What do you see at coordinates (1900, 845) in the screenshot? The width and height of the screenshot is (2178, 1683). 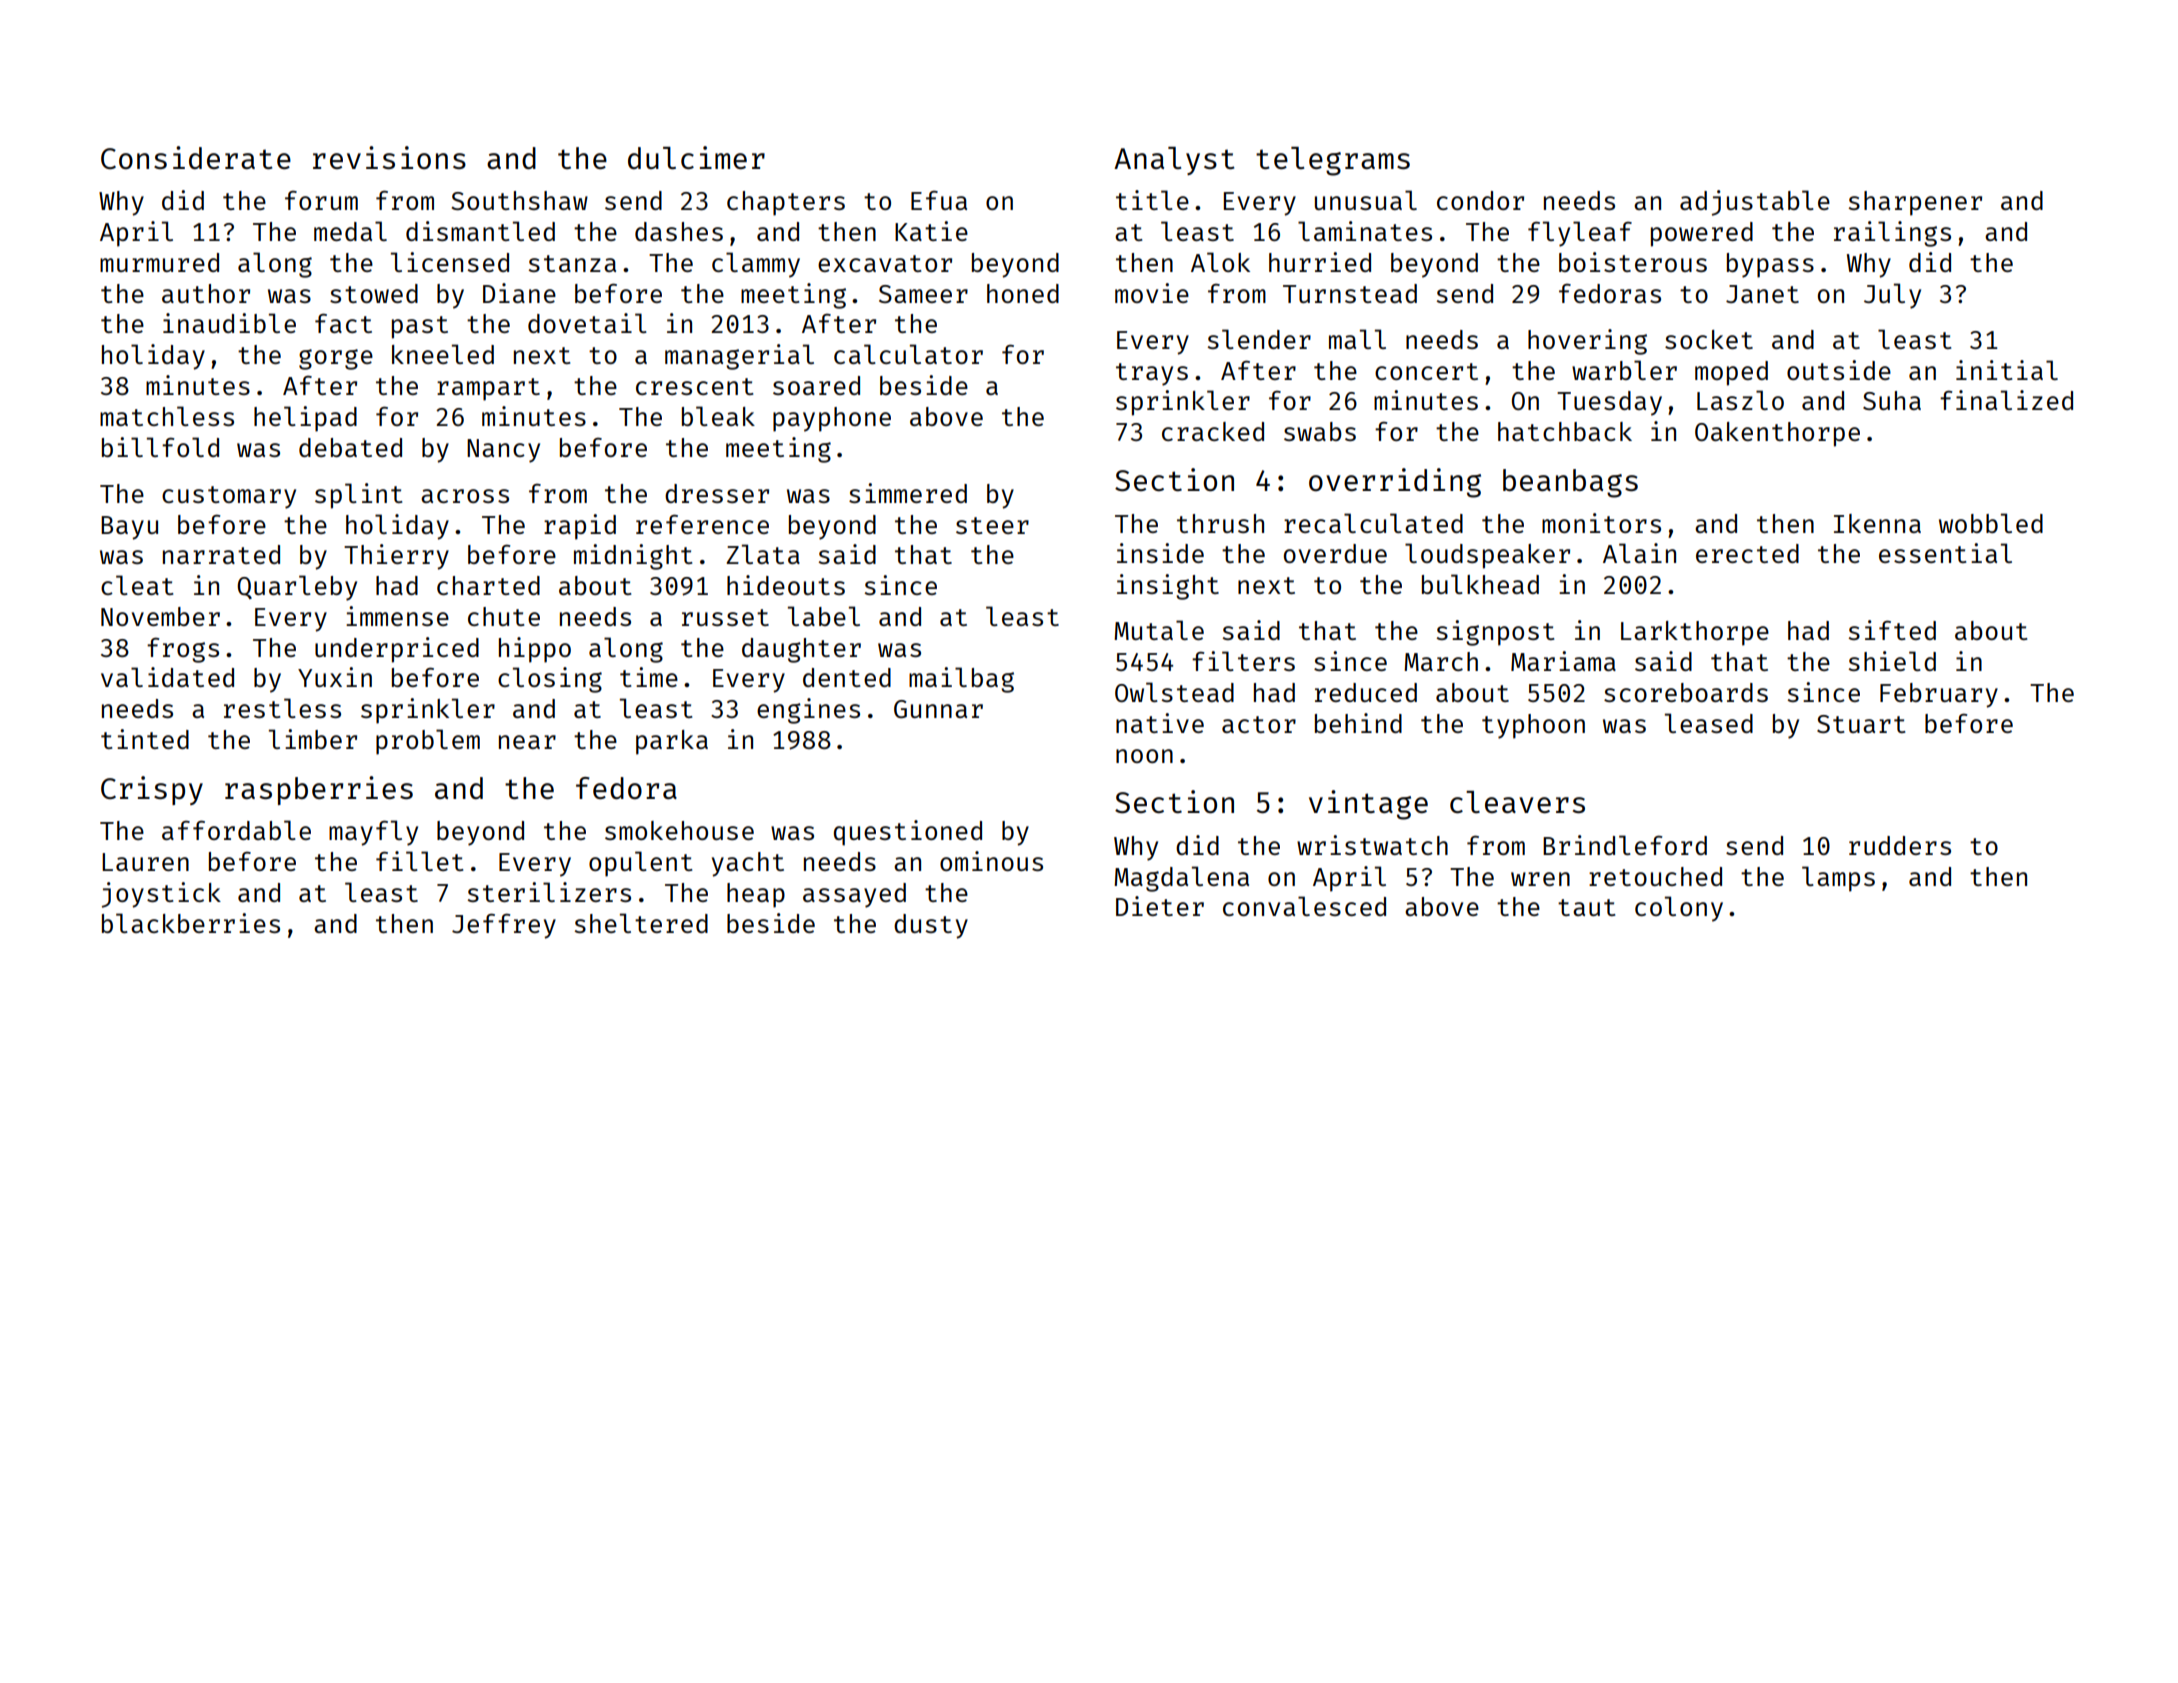 I see `rudders` at bounding box center [1900, 845].
